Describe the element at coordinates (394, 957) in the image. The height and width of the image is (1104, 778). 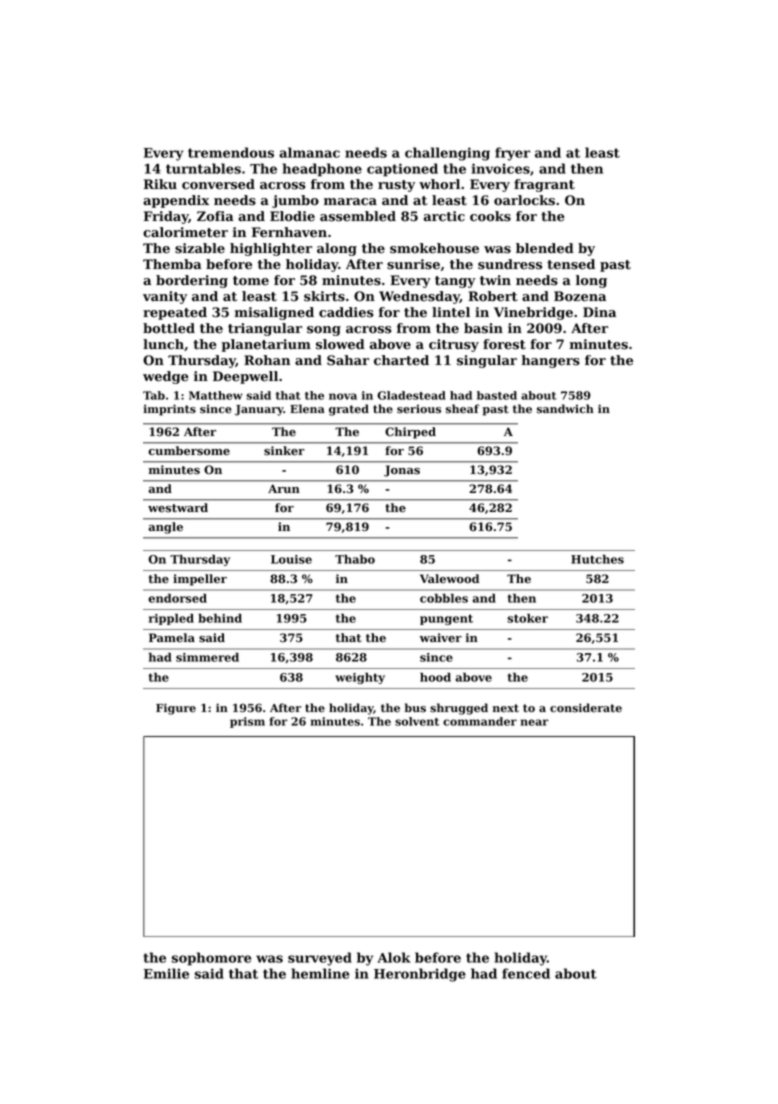
I see `Alok` at that location.
